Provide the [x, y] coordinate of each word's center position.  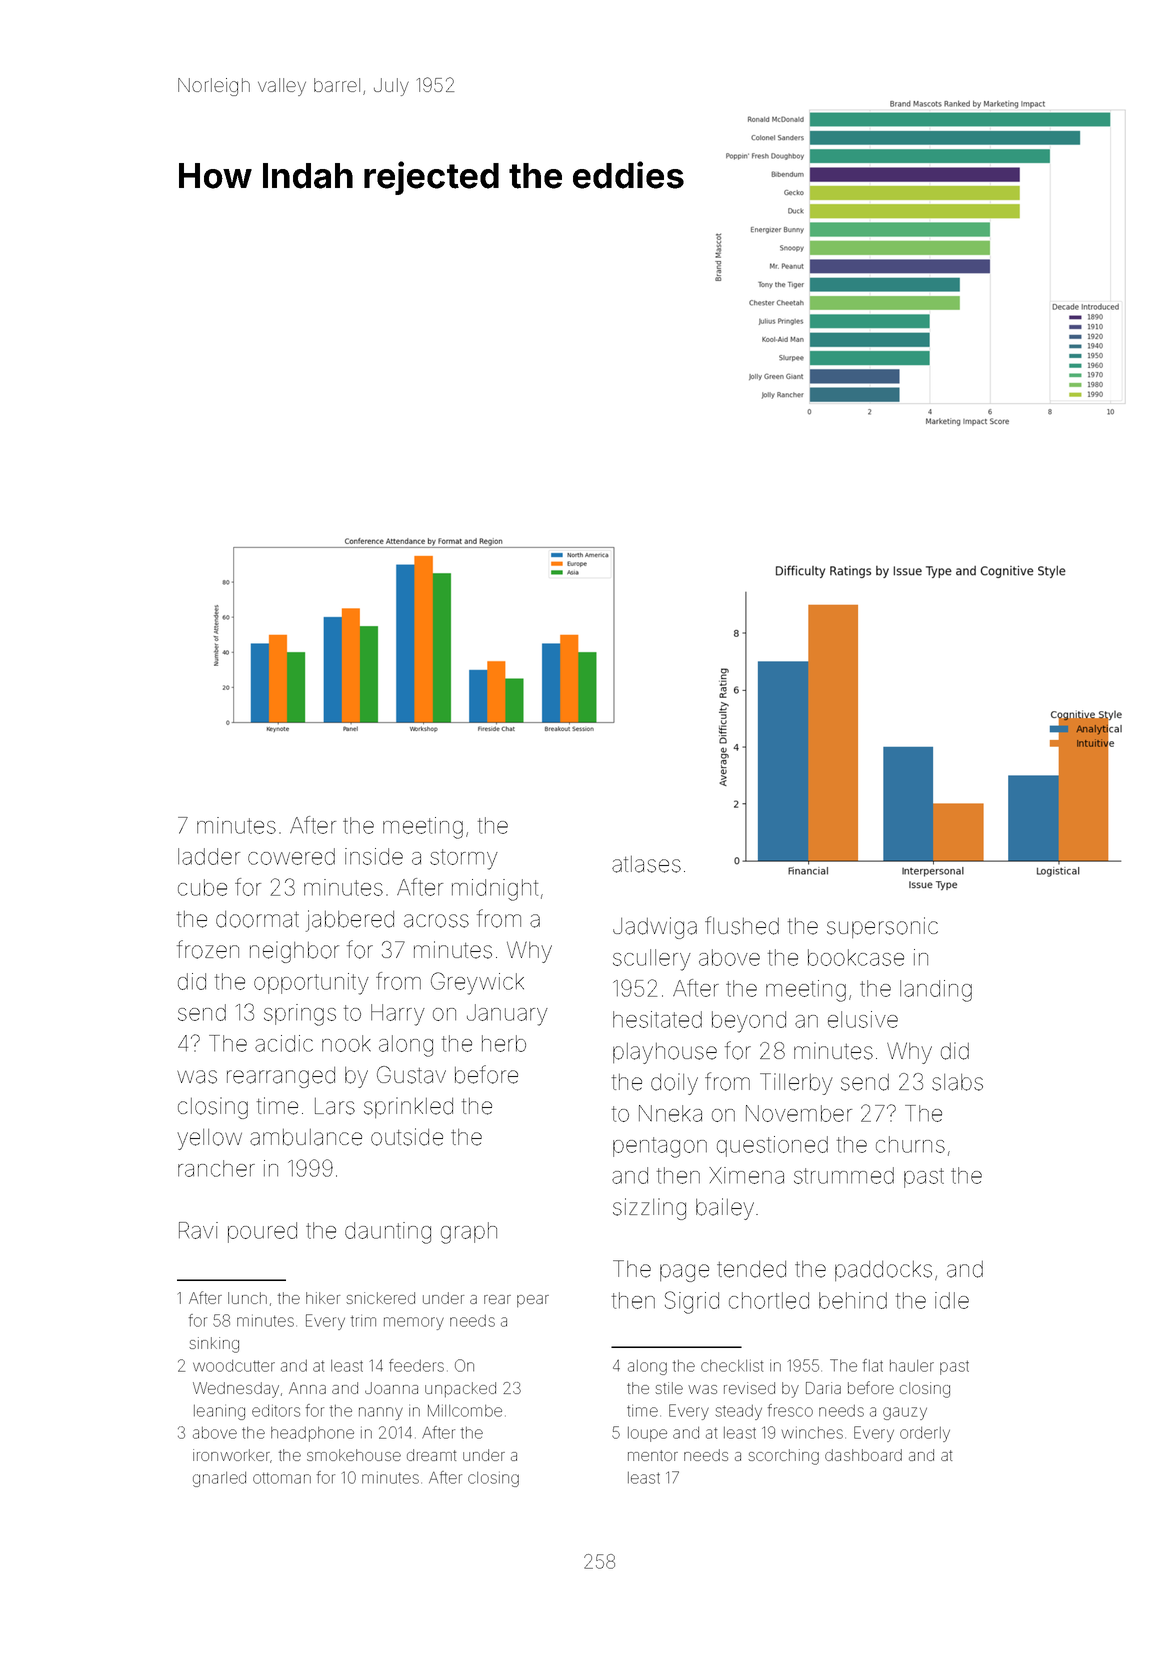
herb [504, 1043]
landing [936, 991]
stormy [464, 859]
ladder [209, 856]
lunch [247, 1298]
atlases [646, 864]
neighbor [294, 952]
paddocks [883, 1271]
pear [533, 1301]
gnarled [219, 1479]
